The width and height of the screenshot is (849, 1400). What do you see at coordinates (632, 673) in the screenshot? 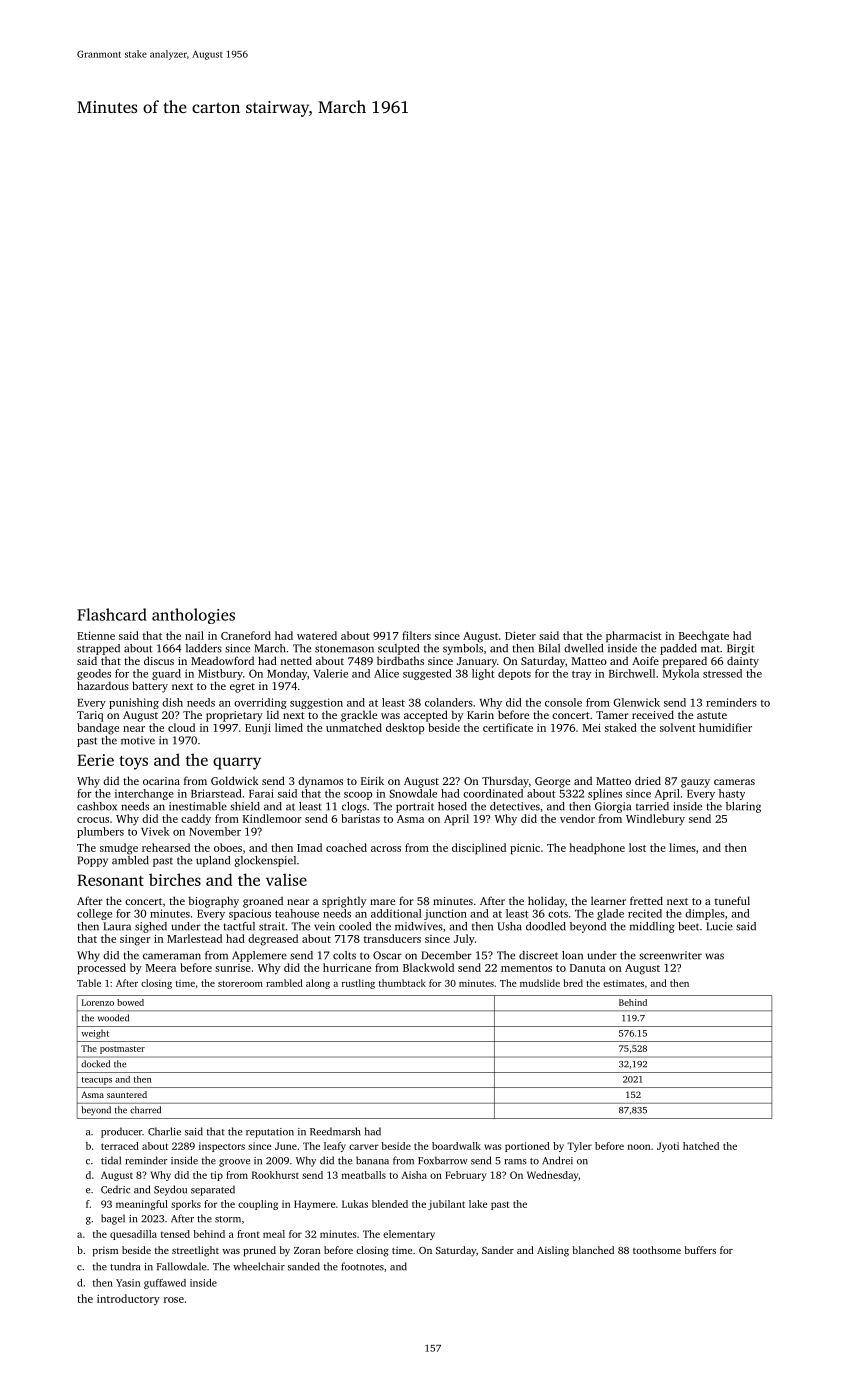
I see `Birchwell` at bounding box center [632, 673].
